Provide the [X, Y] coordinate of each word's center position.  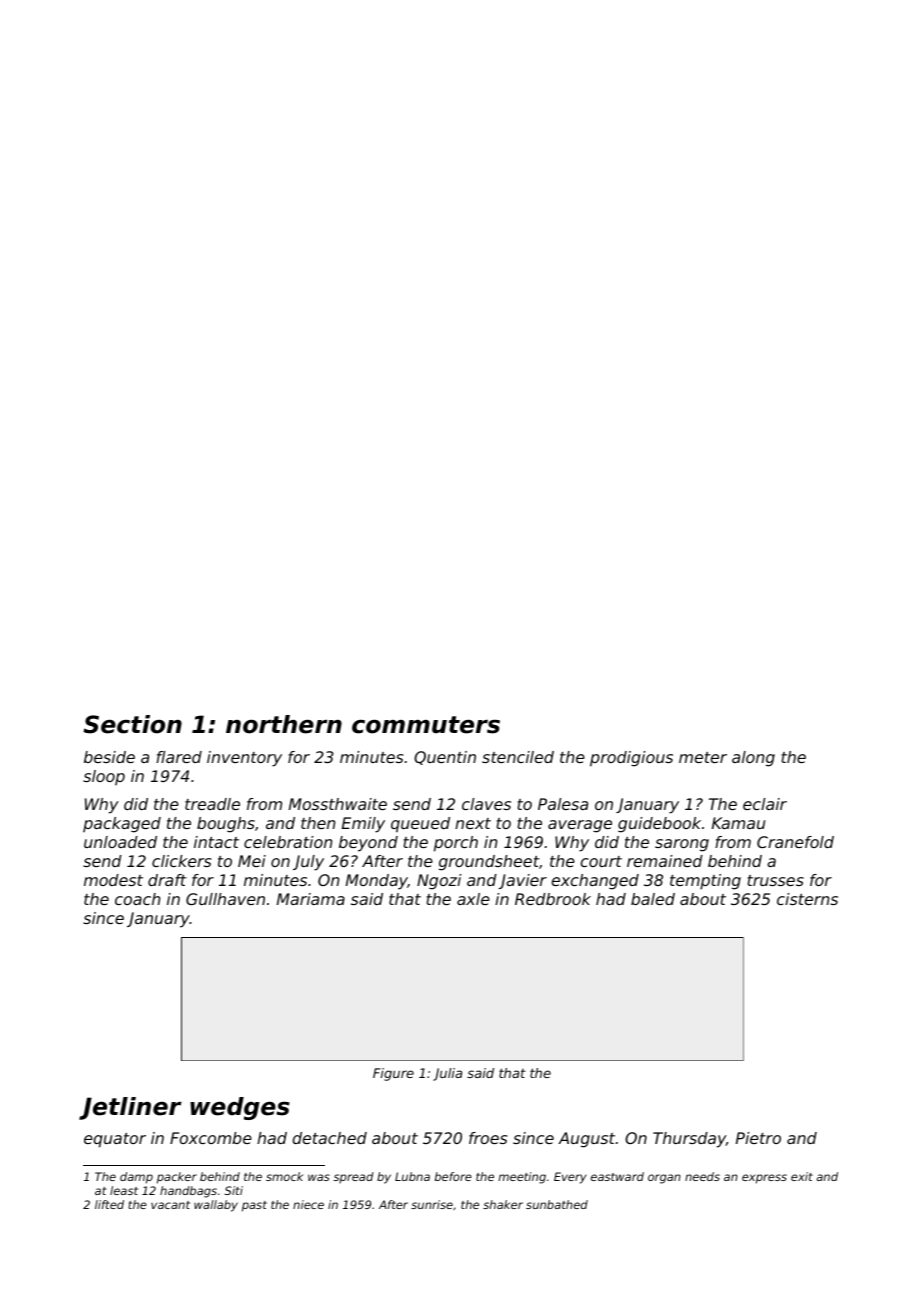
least [124, 1190]
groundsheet [489, 863]
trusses [776, 880]
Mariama [311, 899]
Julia [447, 1074]
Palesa [563, 804]
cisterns [807, 899]
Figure [393, 1074]
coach [137, 899]
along [753, 759]
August [586, 1140]
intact [216, 842]
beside [109, 757]
